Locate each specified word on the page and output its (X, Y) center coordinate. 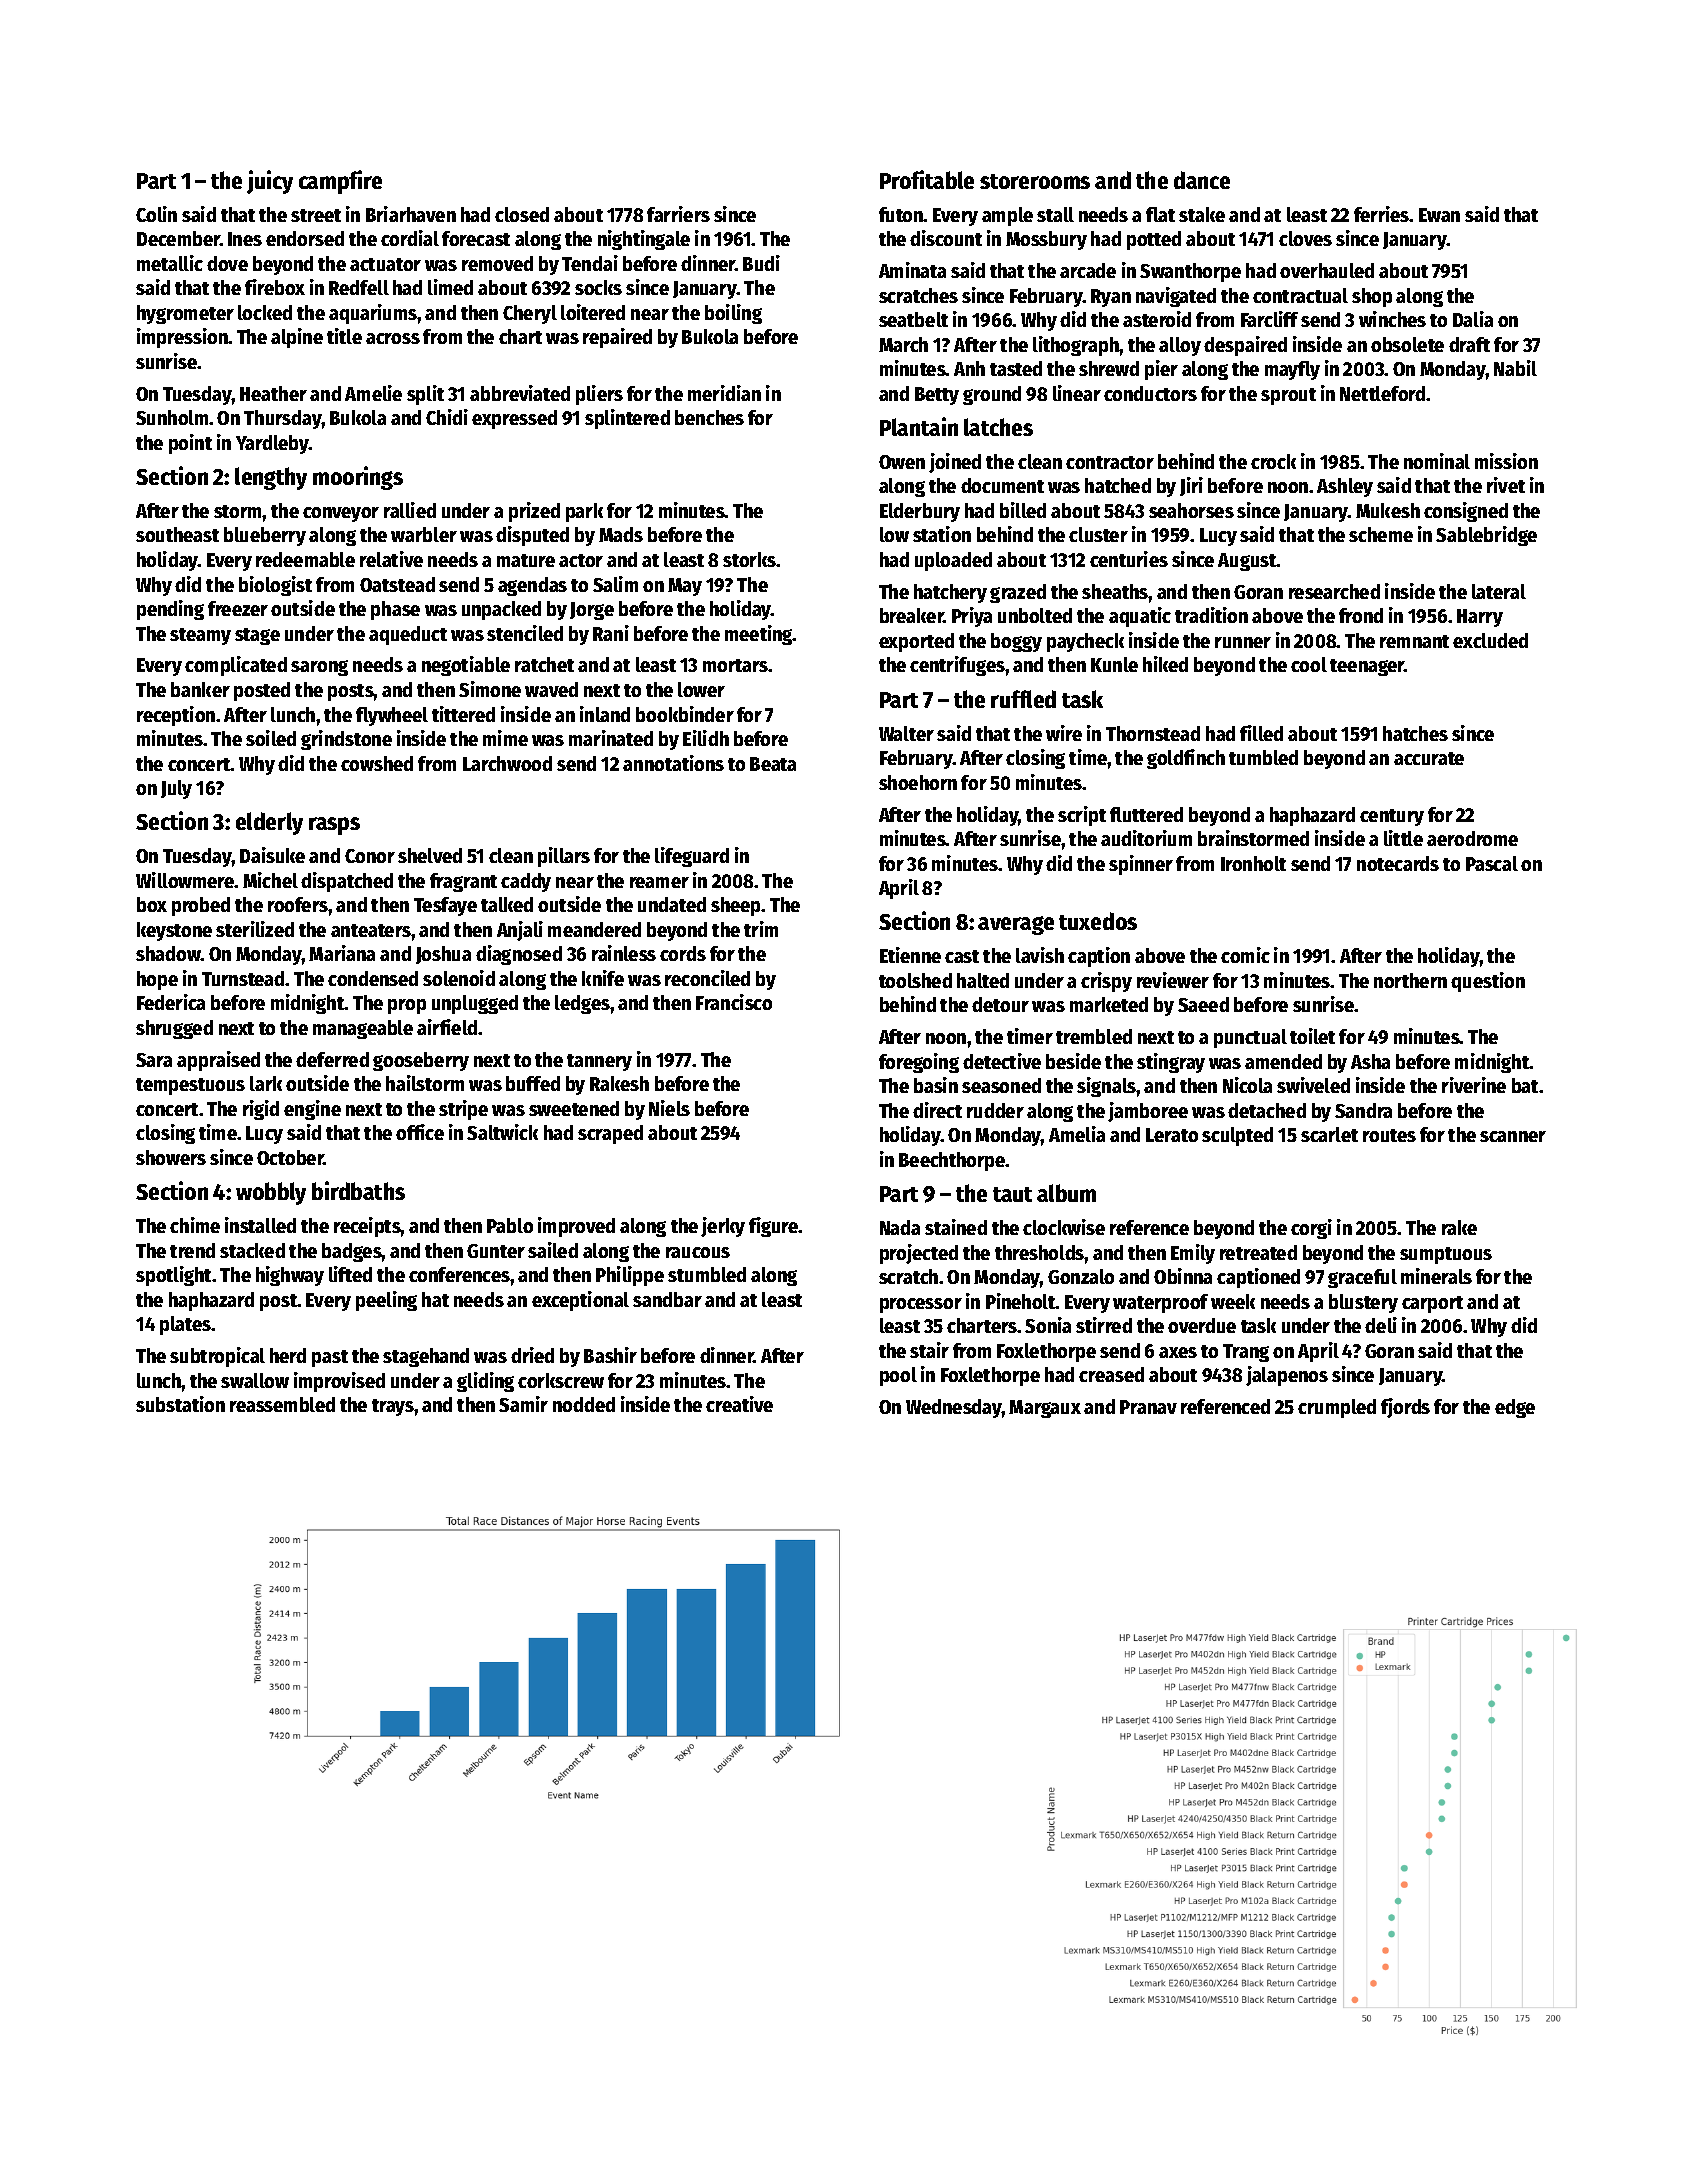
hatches (1415, 733)
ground (992, 395)
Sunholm (172, 417)
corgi (1311, 1229)
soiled (271, 738)
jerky (723, 1227)
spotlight (173, 1276)
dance (1202, 180)
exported (916, 642)
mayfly (1292, 370)
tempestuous (190, 1086)
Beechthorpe (952, 1161)
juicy (270, 182)
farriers (678, 214)
